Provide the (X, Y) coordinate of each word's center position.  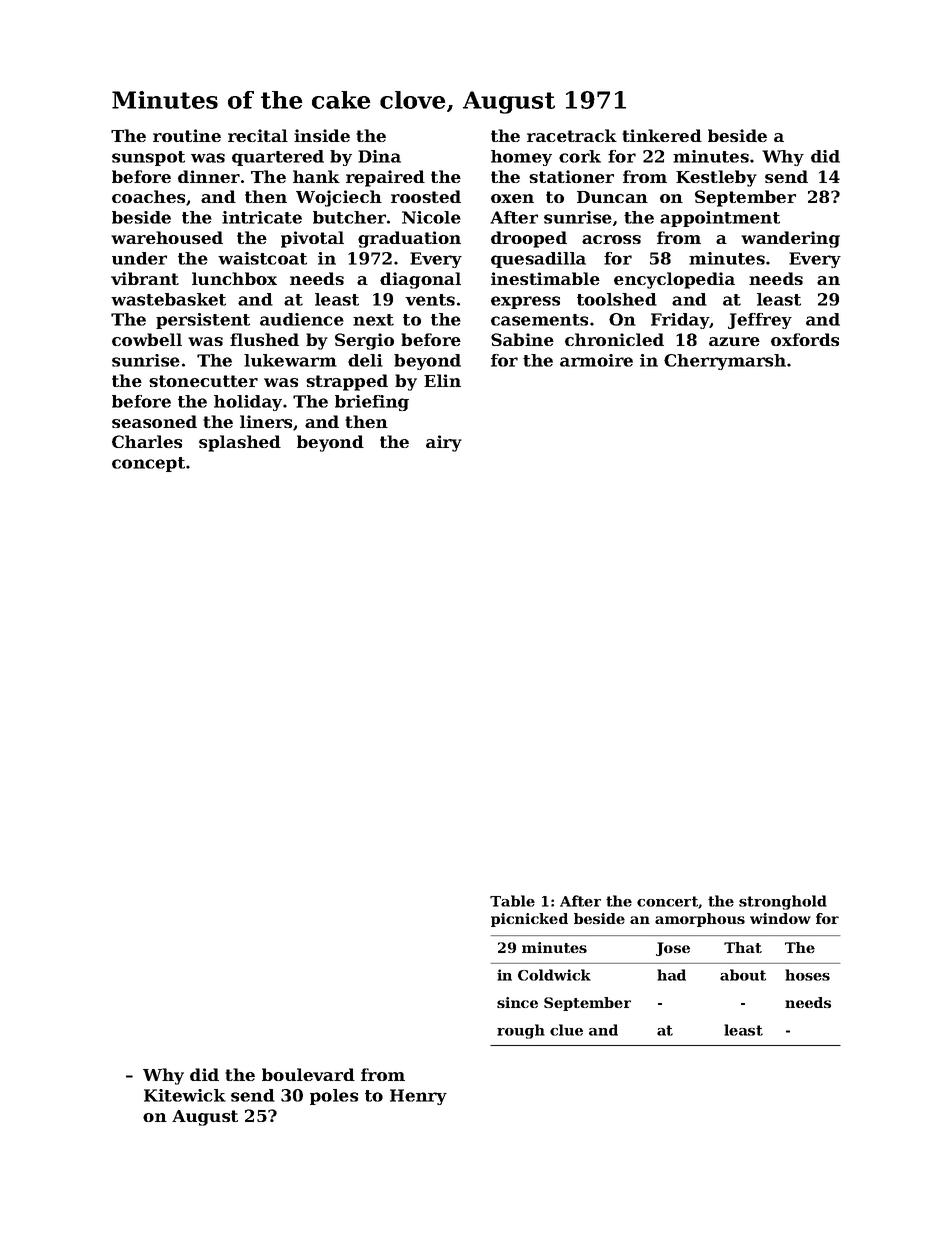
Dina (379, 156)
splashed (240, 443)
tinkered (662, 135)
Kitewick (185, 1095)
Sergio (364, 341)
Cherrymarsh (725, 362)
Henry (418, 1097)
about (743, 975)
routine (187, 135)
